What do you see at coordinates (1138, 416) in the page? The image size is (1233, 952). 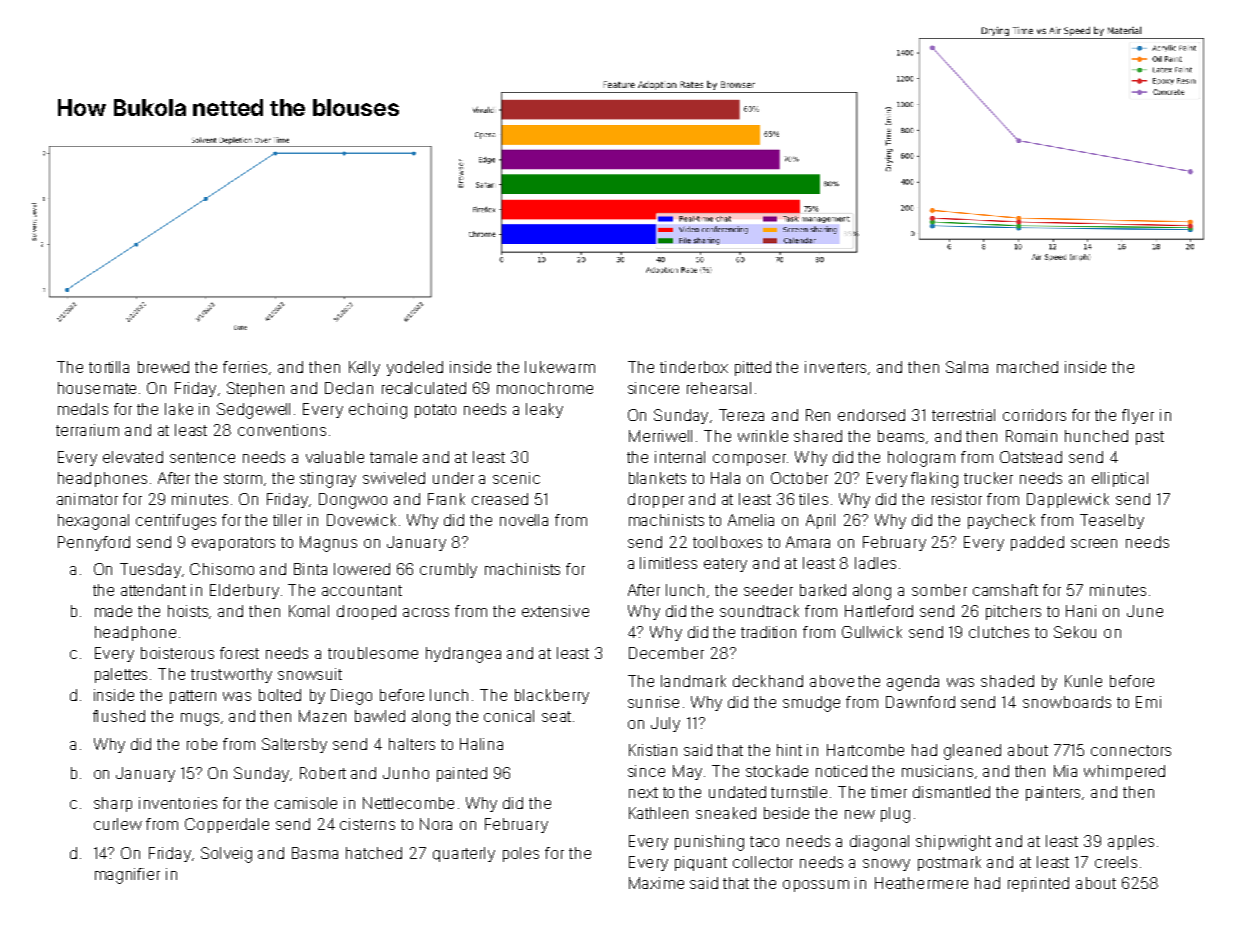 I see `flyer` at bounding box center [1138, 416].
